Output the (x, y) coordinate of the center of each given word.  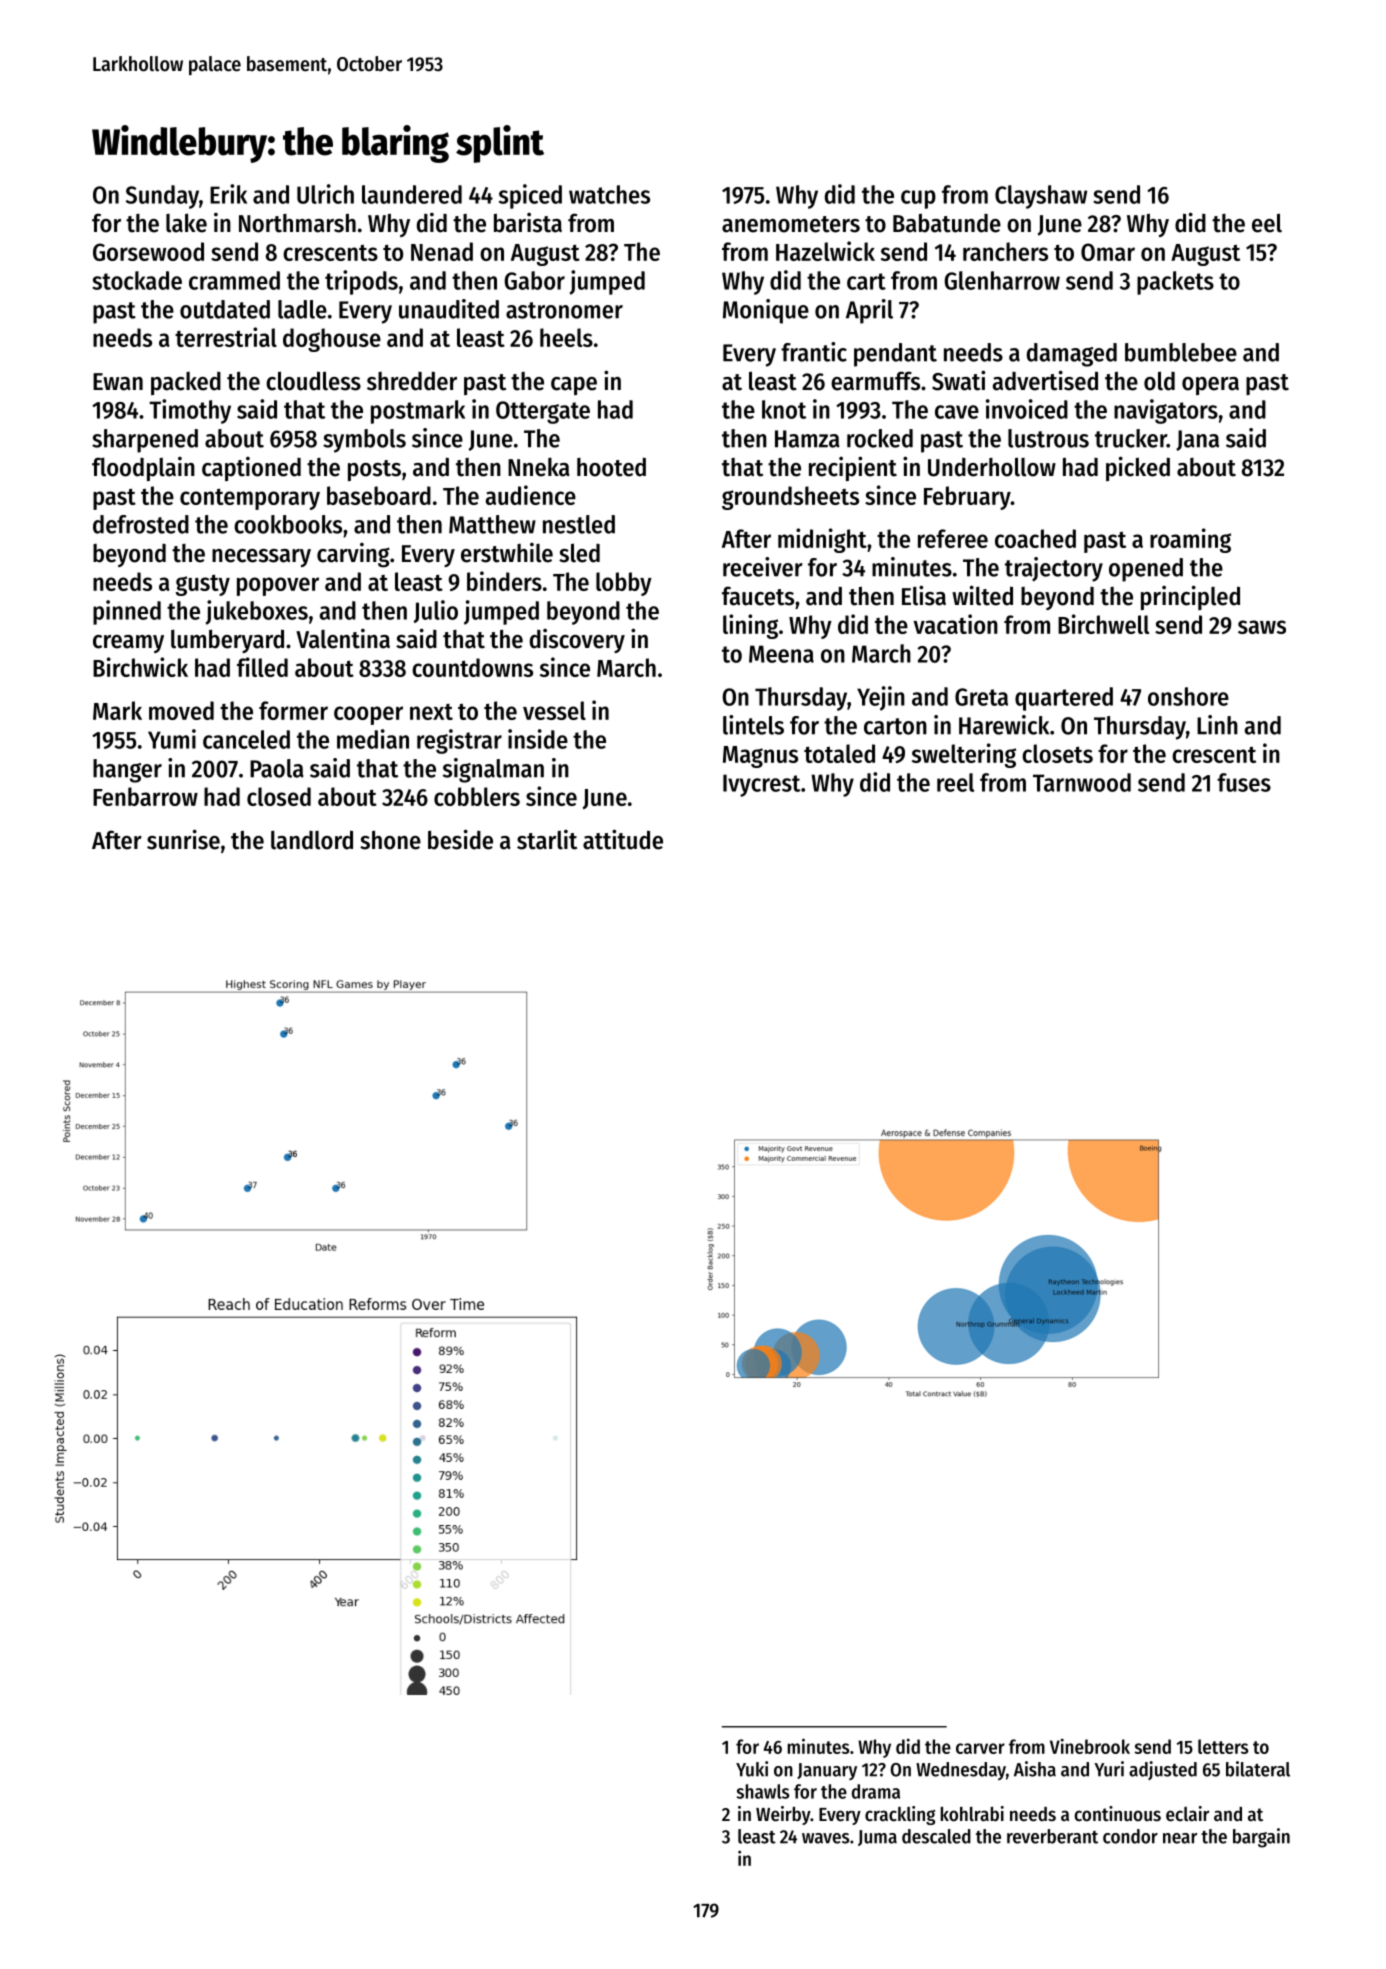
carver (980, 1748)
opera (1210, 386)
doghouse (332, 340)
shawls (762, 1791)
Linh (1217, 725)
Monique (766, 311)
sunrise (183, 839)
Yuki (752, 1769)
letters (1223, 1746)
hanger (127, 771)
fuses (1244, 782)
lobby (624, 584)
